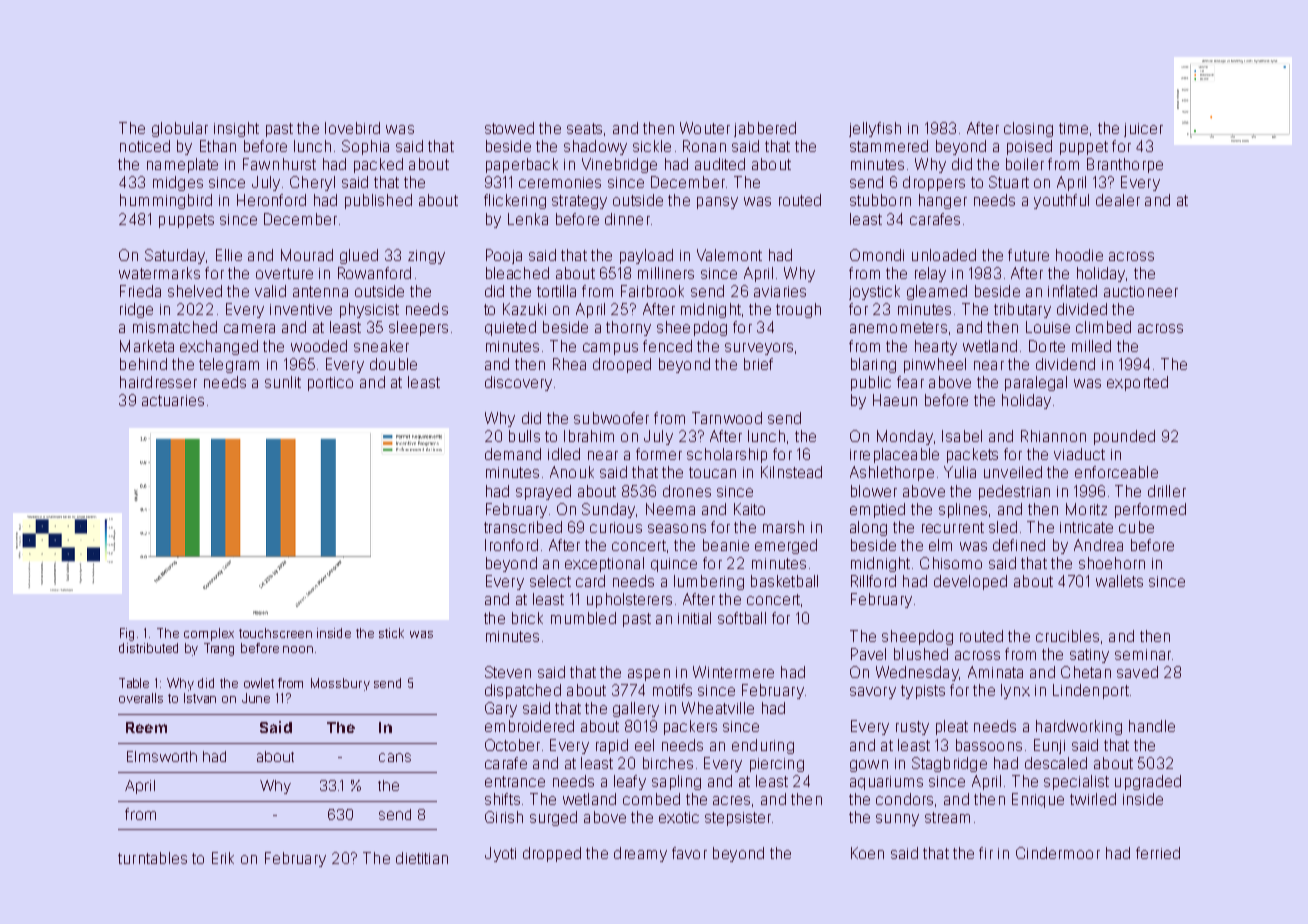 This page has width=1308, height=924. Describe the element at coordinates (166, 201) in the page. I see `hummingbird` at that location.
